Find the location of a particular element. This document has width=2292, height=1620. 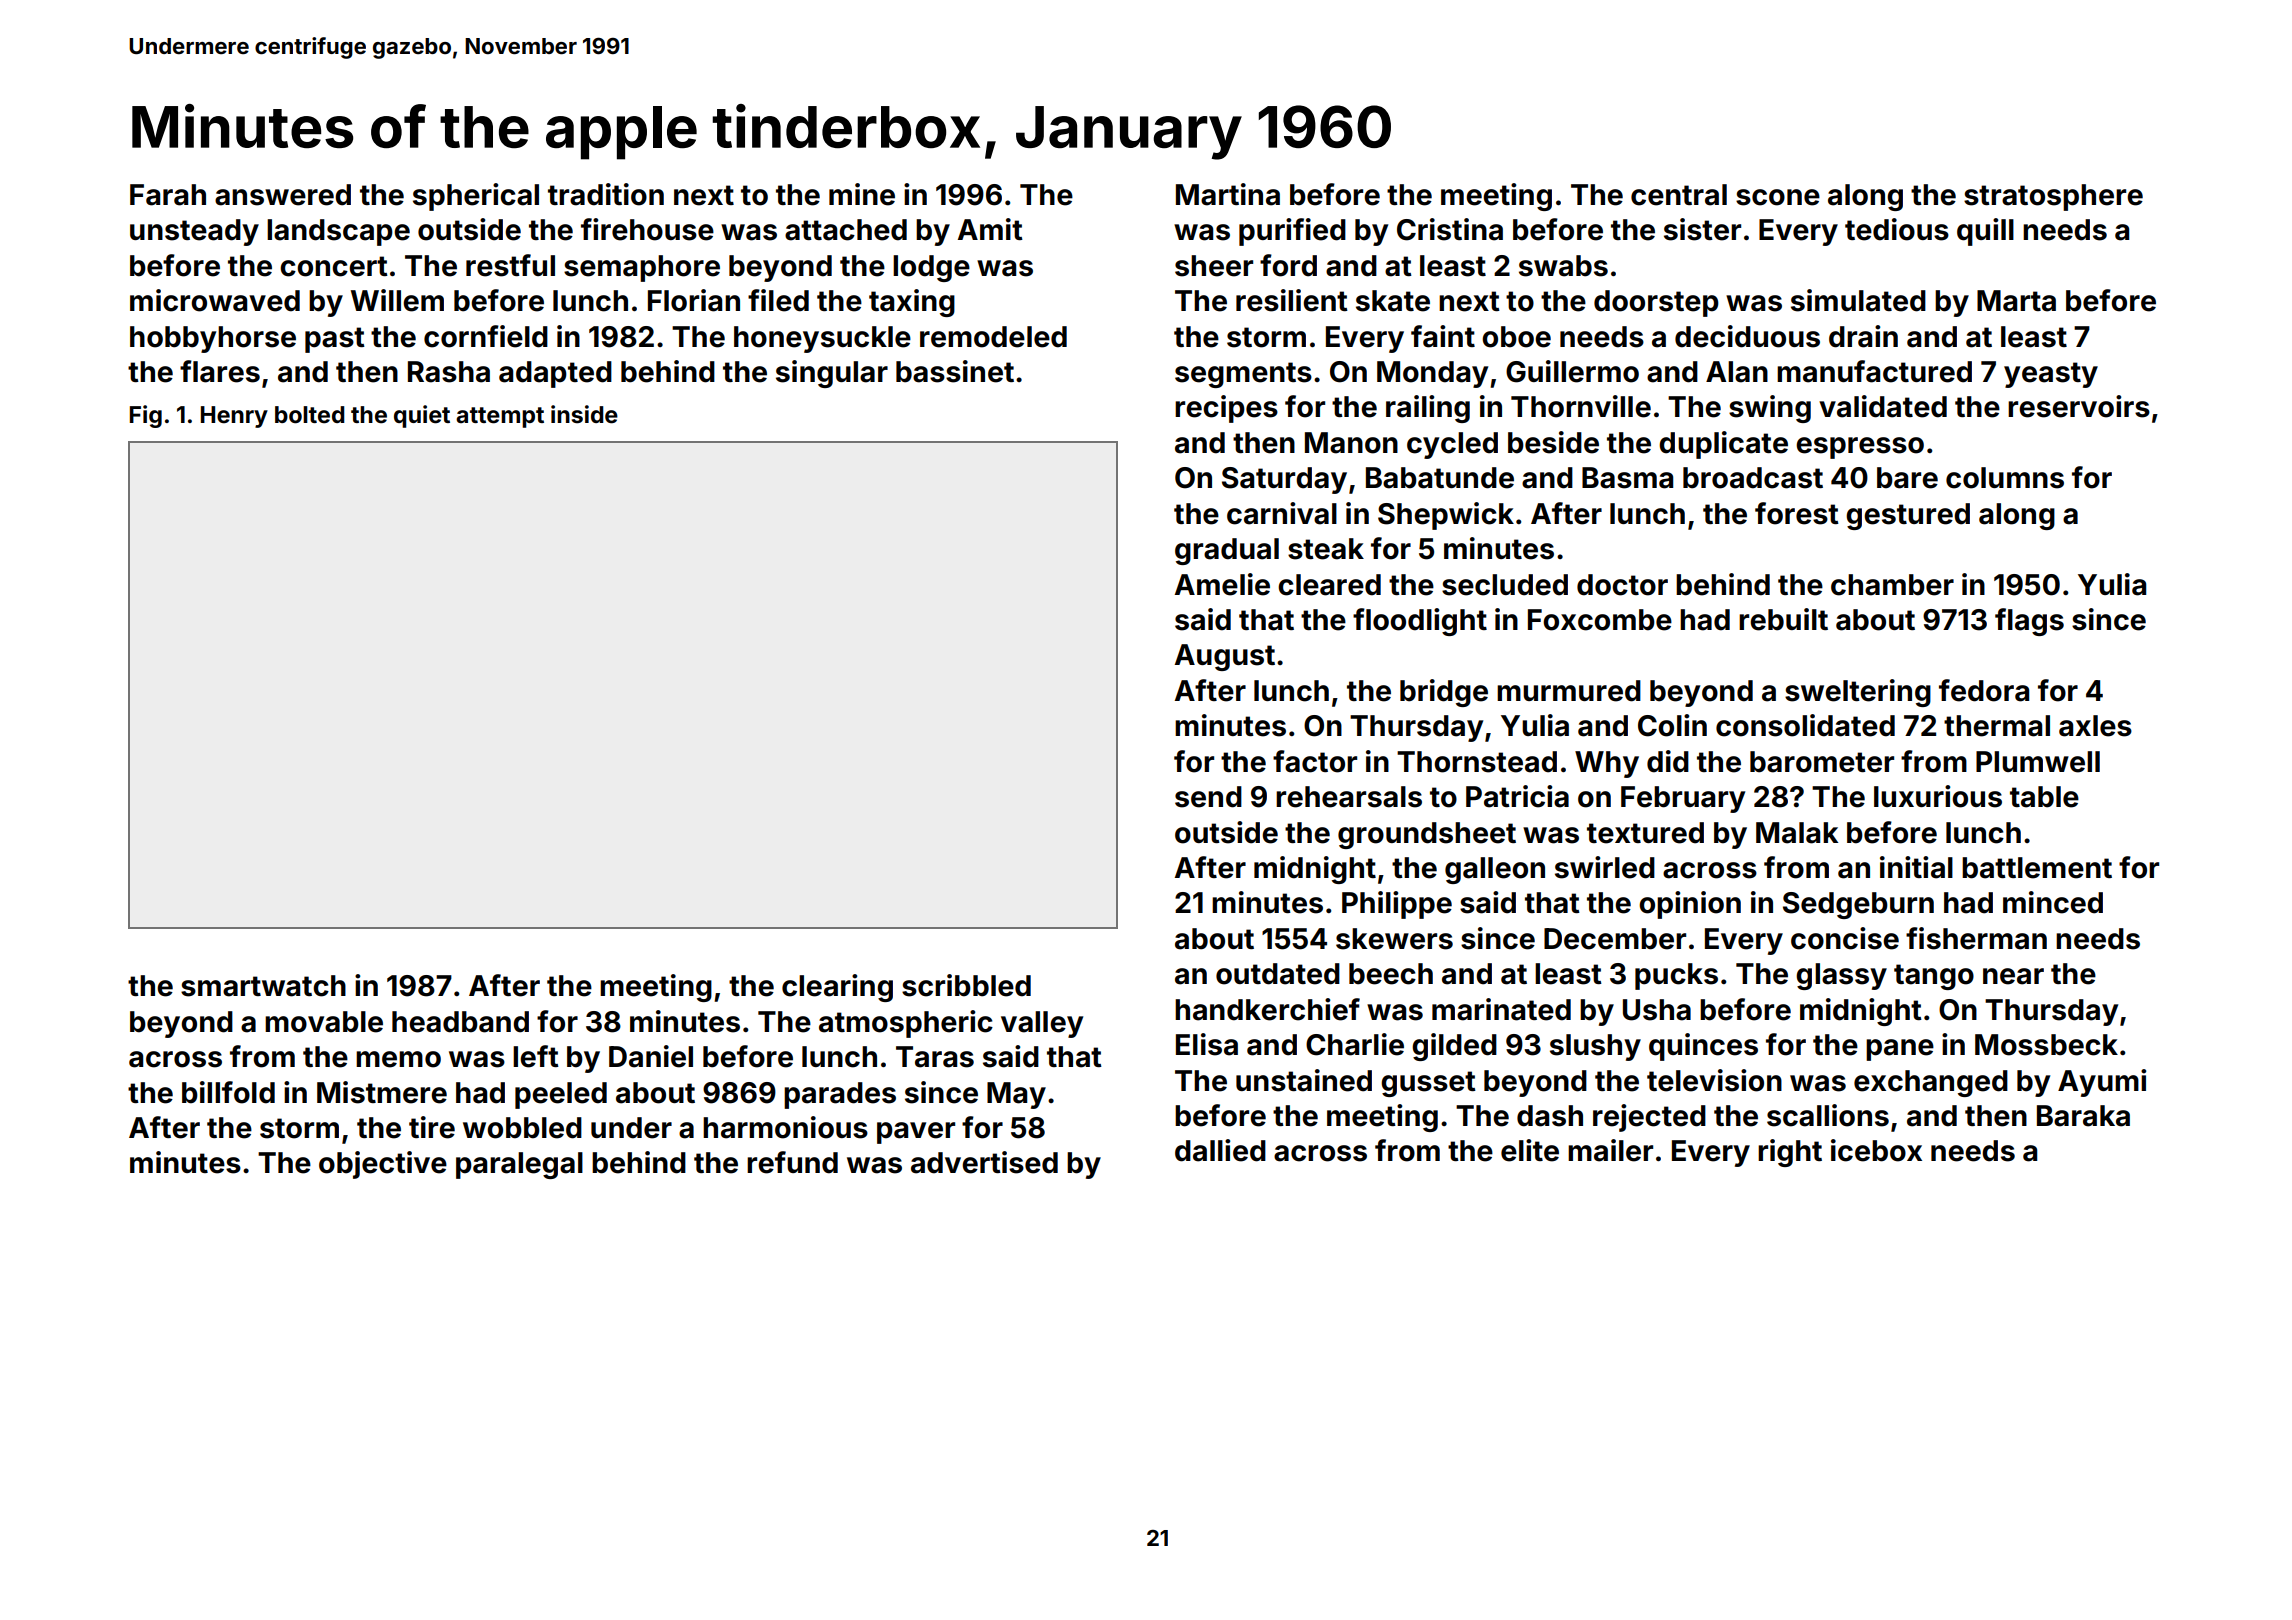

purified is located at coordinates (1292, 232).
